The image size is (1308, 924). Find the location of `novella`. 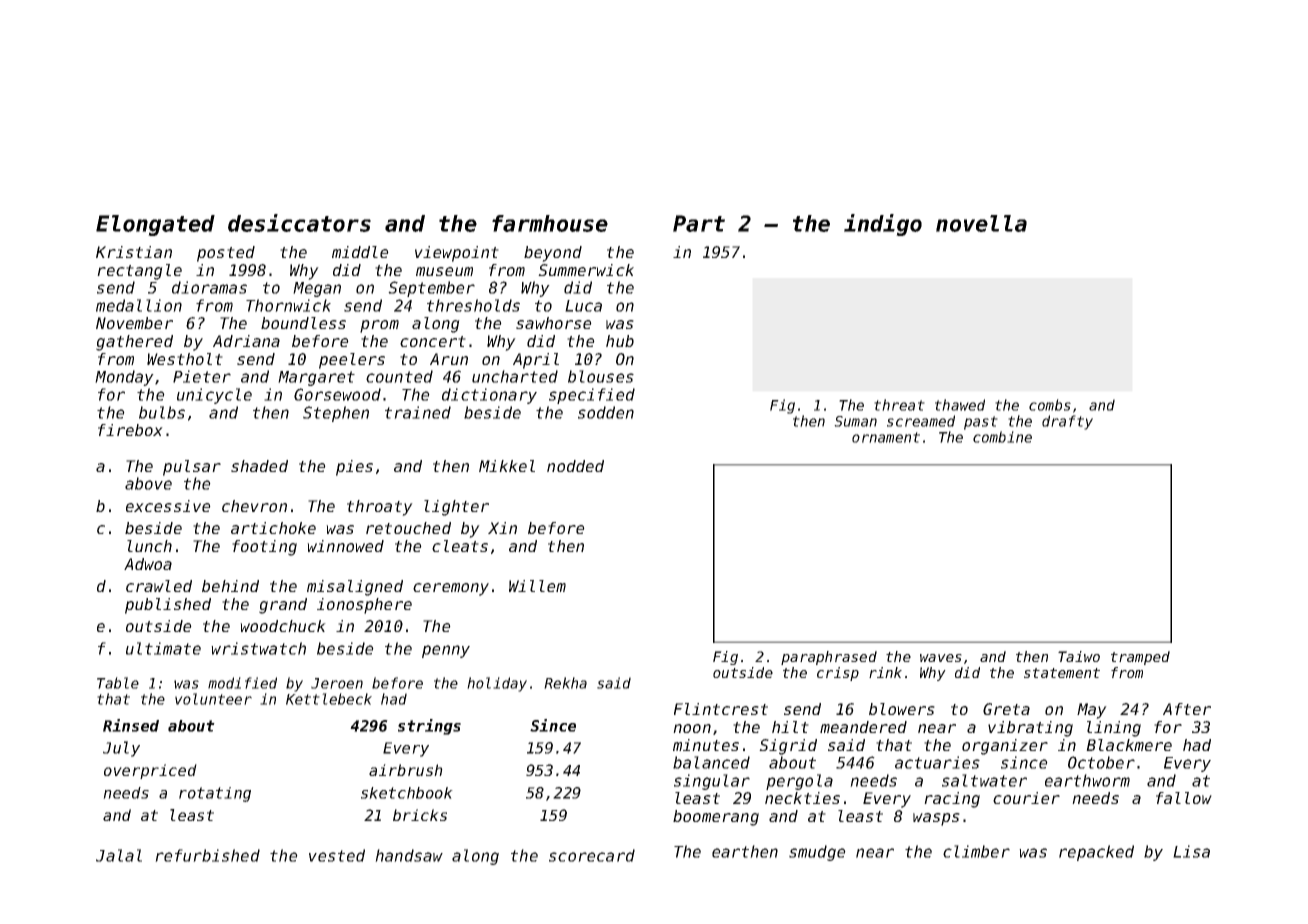

novella is located at coordinates (981, 223).
